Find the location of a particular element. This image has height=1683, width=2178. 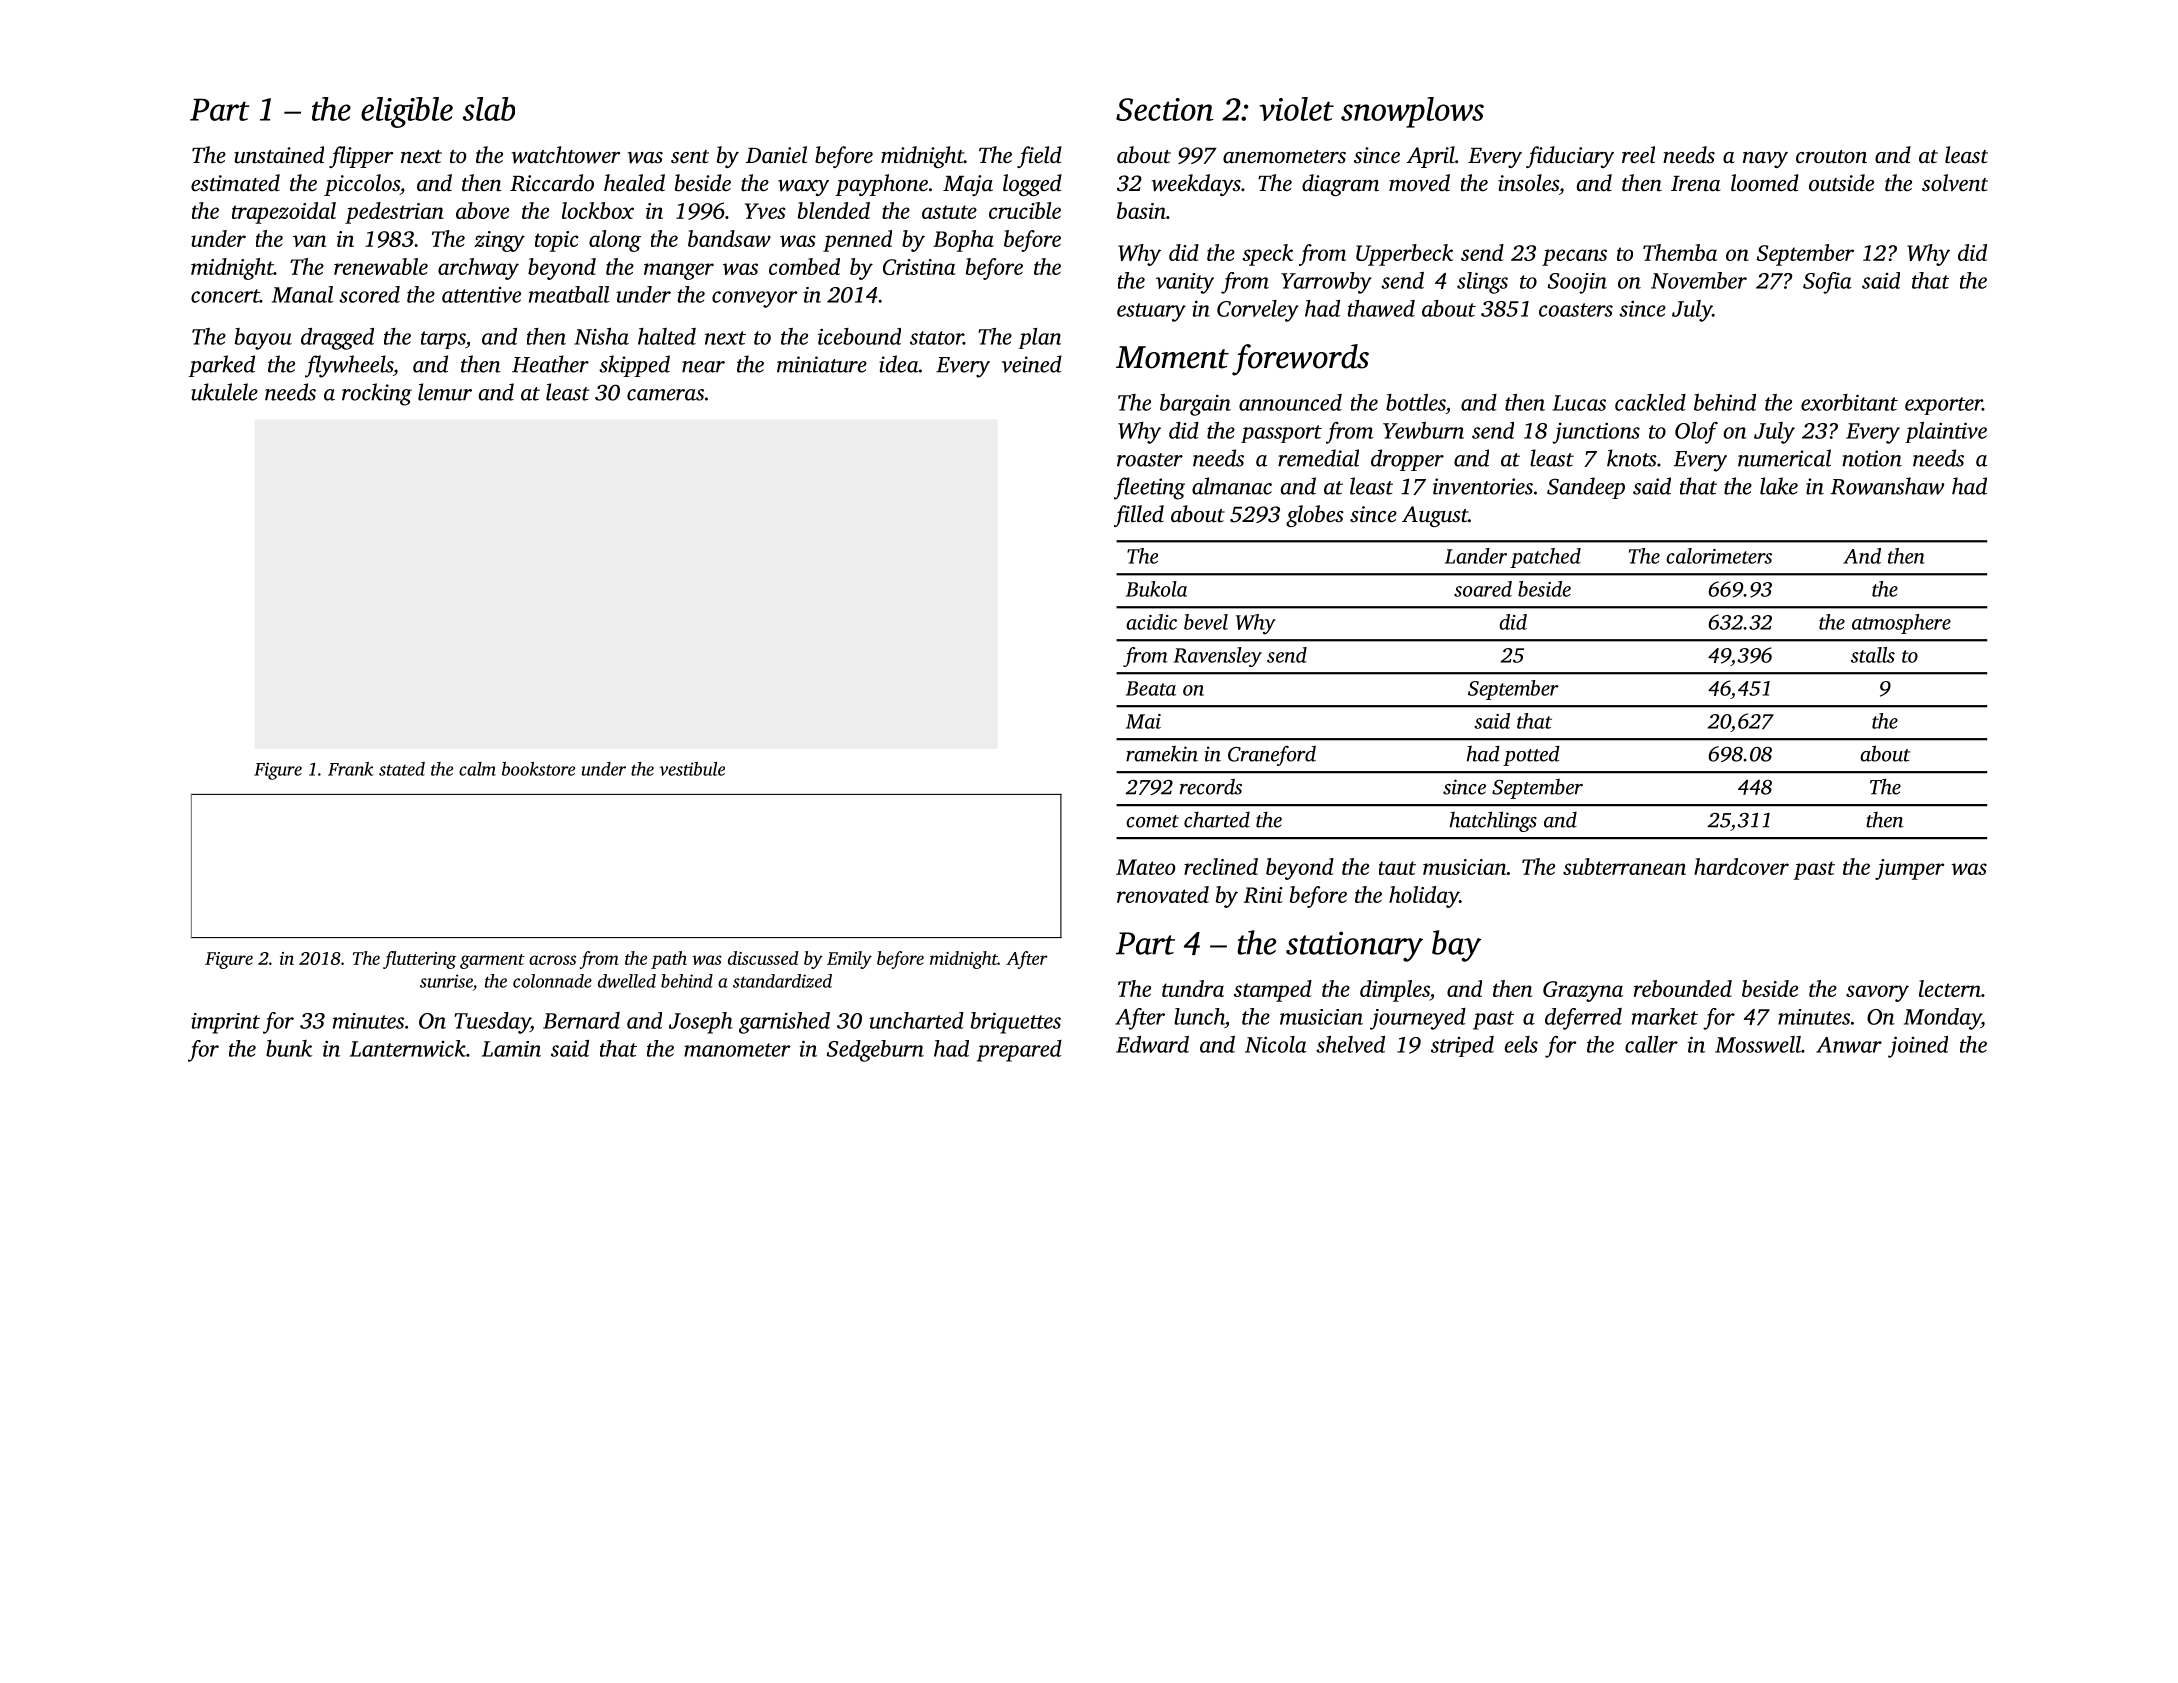

exorbitant is located at coordinates (1849, 402).
